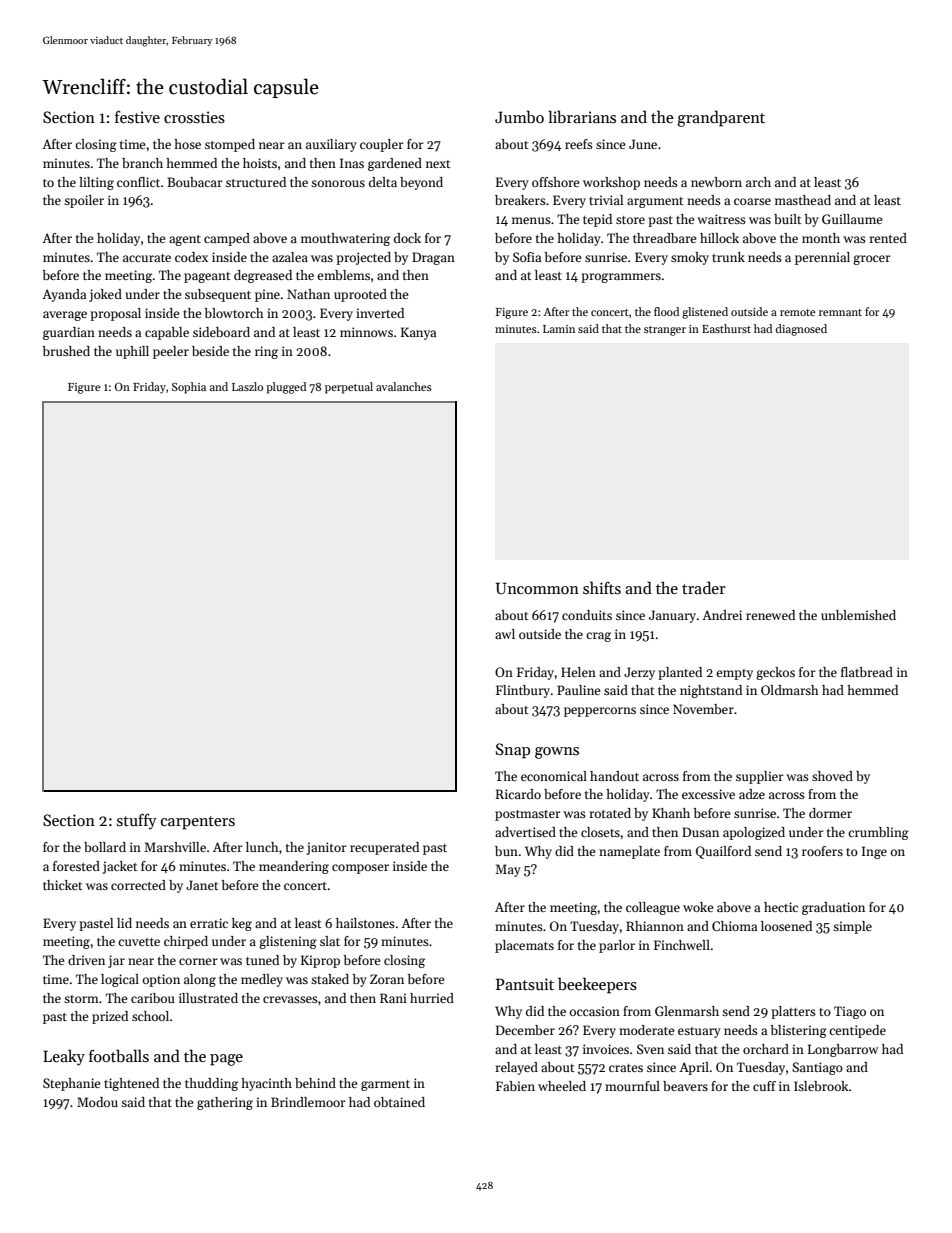 This image has height=1233, width=952. What do you see at coordinates (96, 183) in the image?
I see `lilting` at bounding box center [96, 183].
